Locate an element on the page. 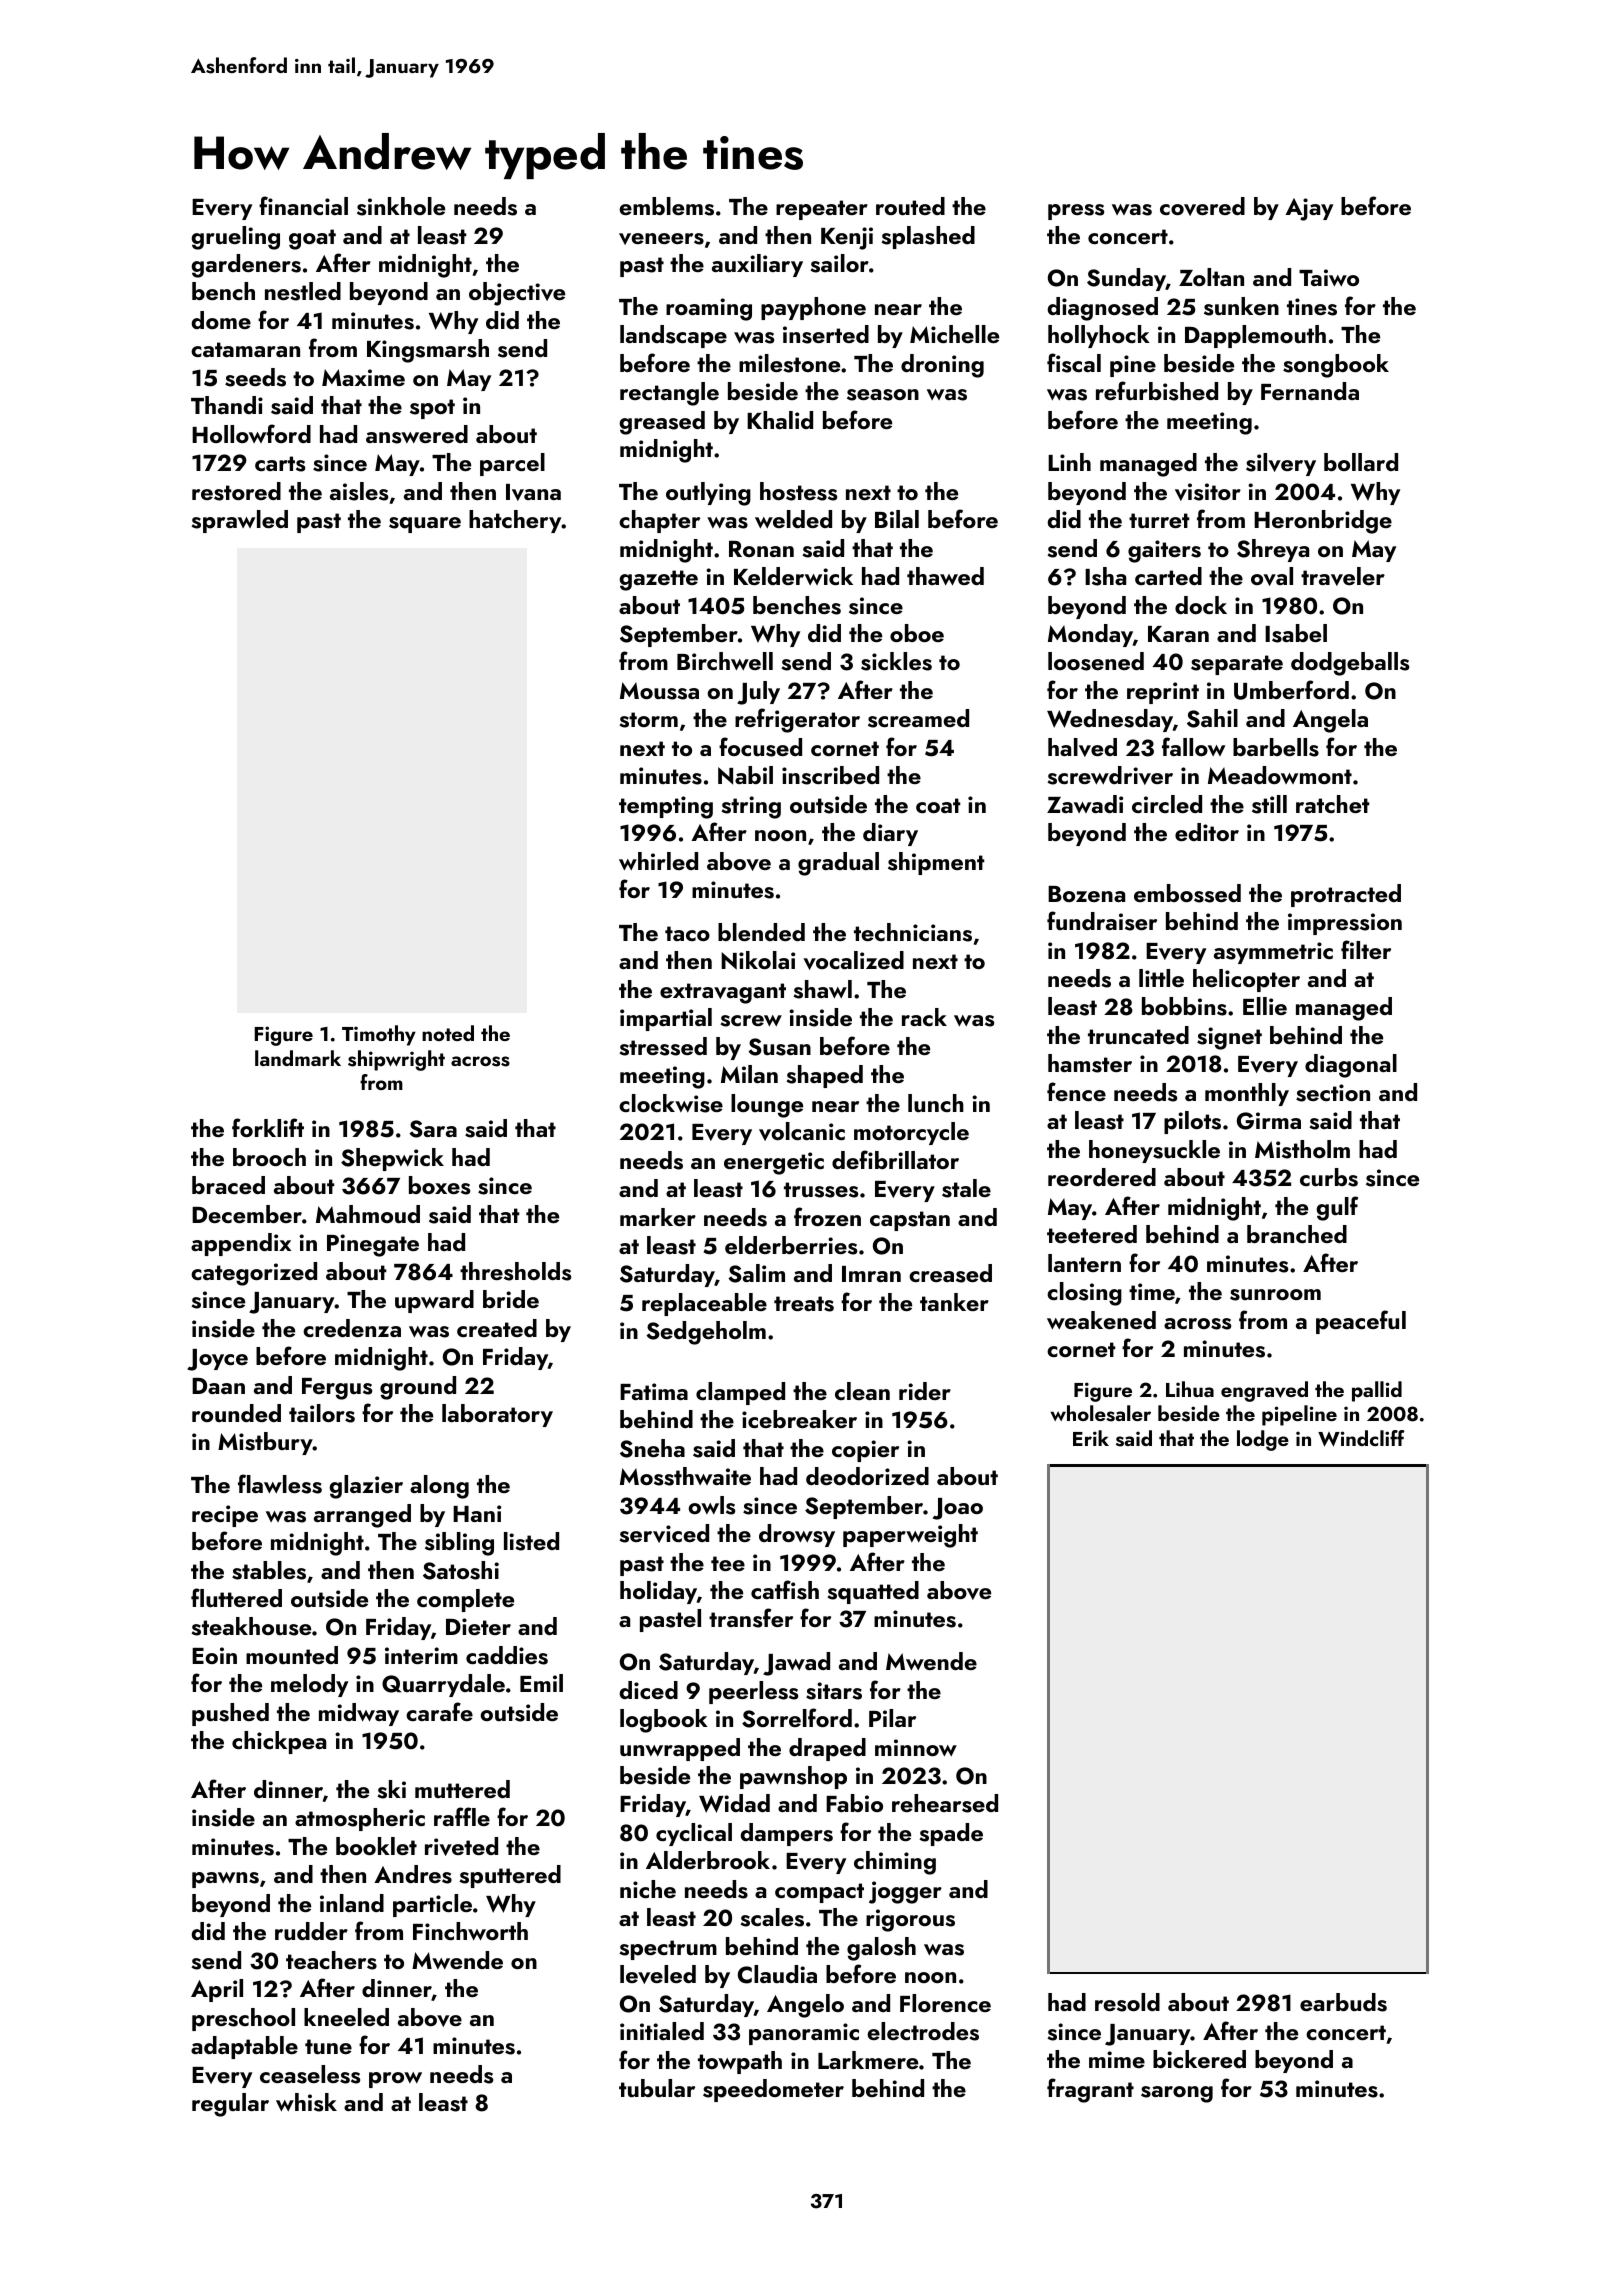 This image has width=1620, height=2292. weakened is located at coordinates (1101, 1320).
